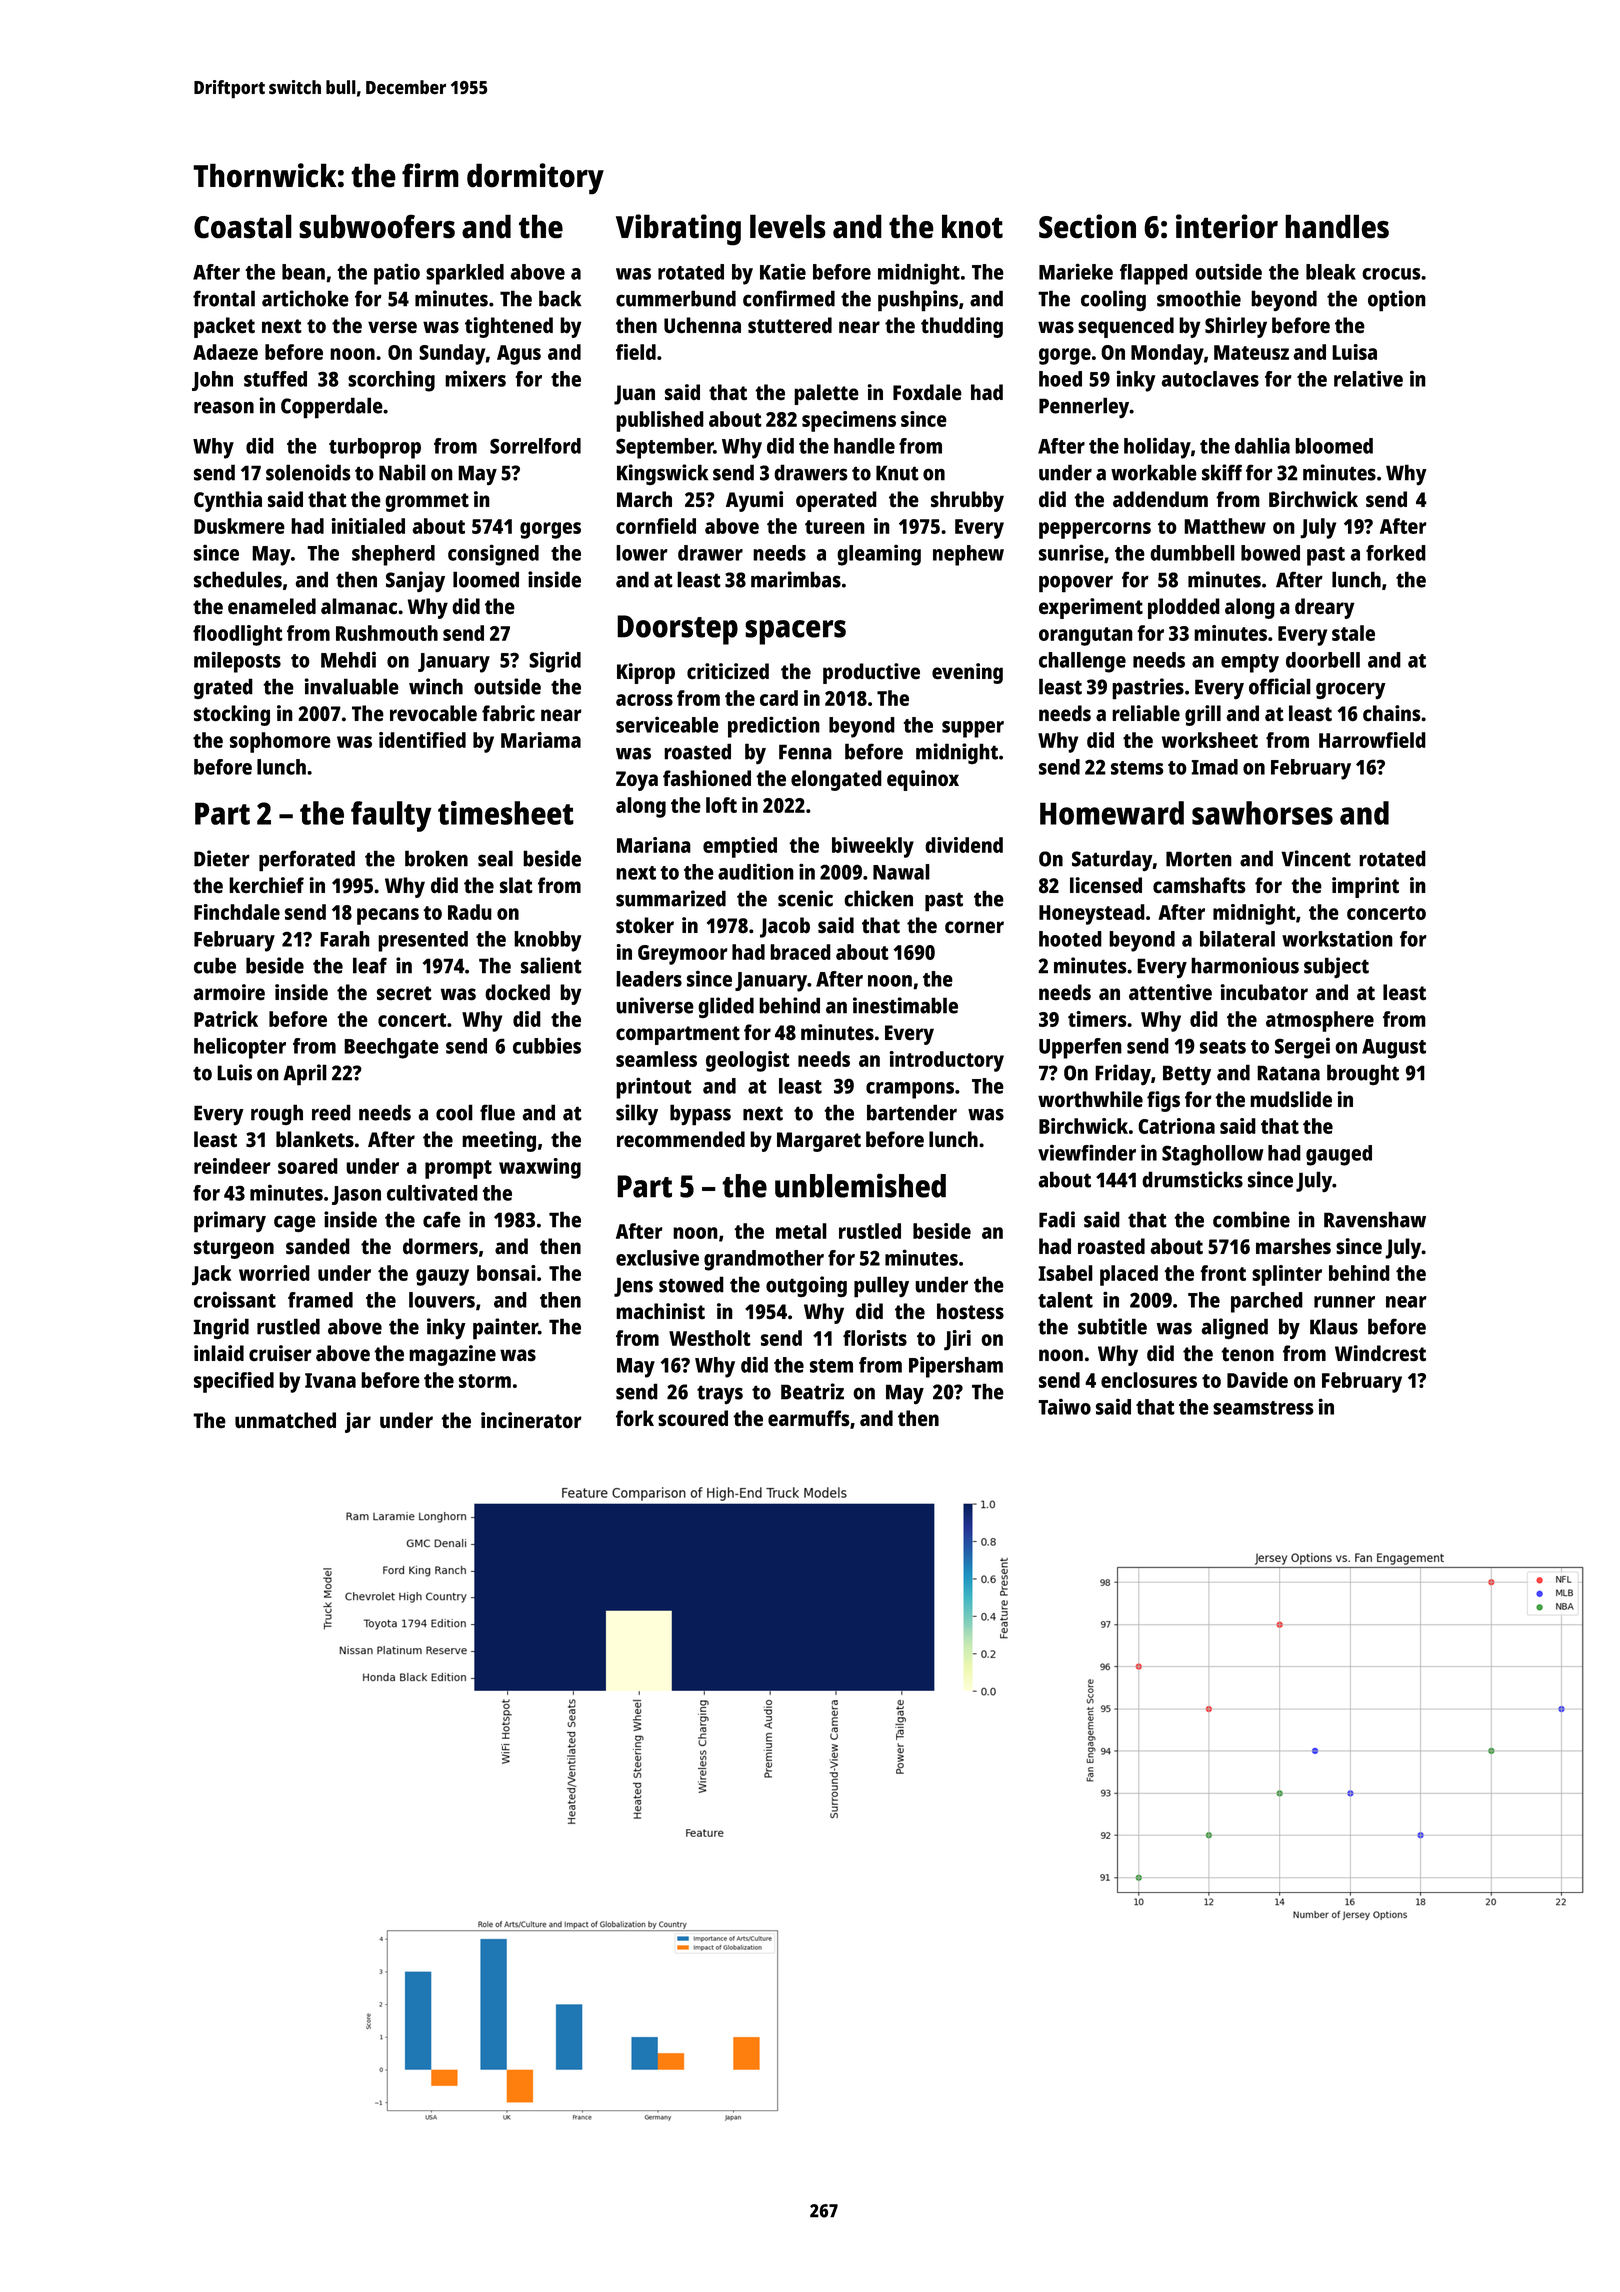  Describe the element at coordinates (1263, 1408) in the screenshot. I see `seamstress` at that location.
